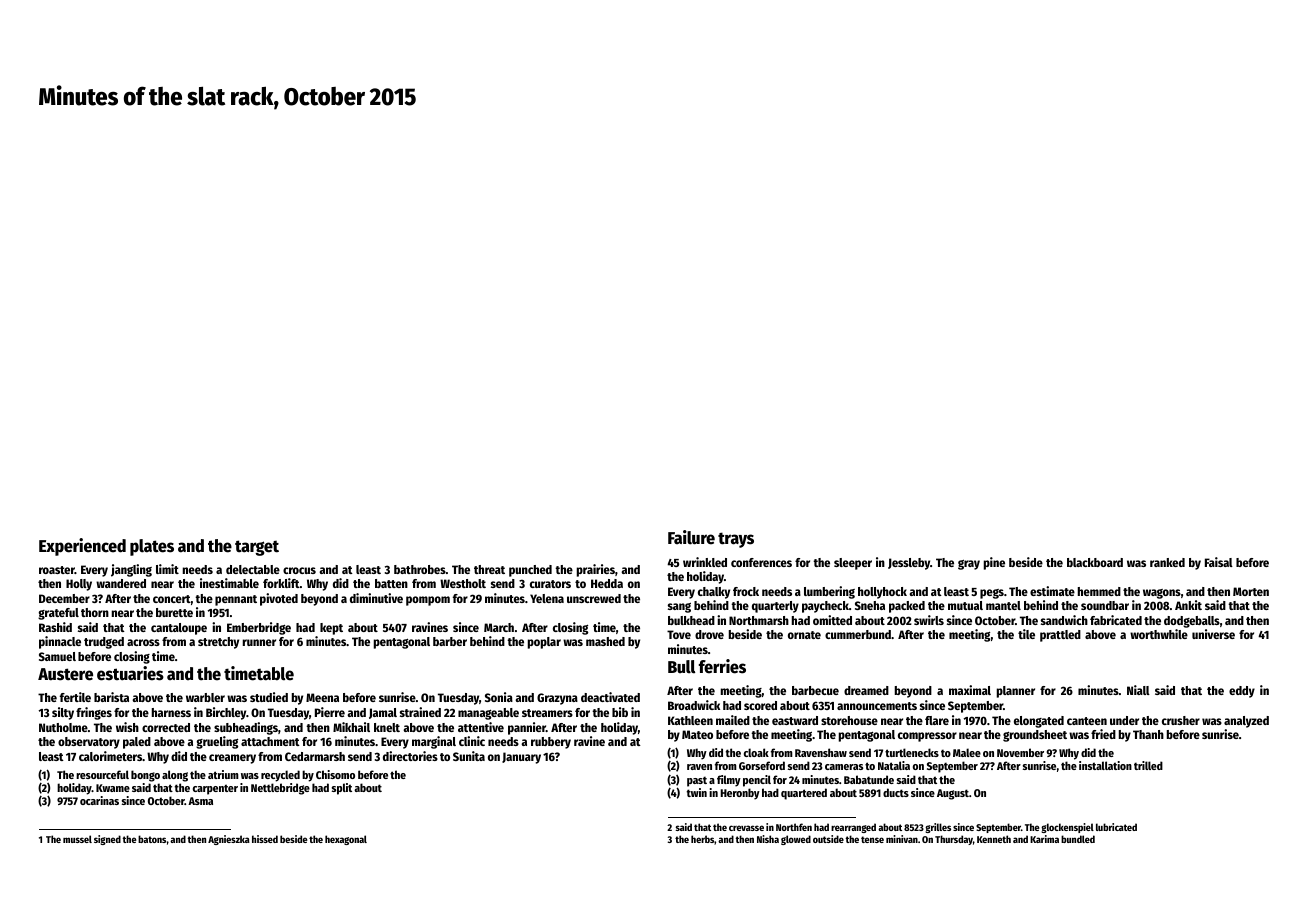  What do you see at coordinates (77, 839) in the screenshot?
I see `mussel` at bounding box center [77, 839].
